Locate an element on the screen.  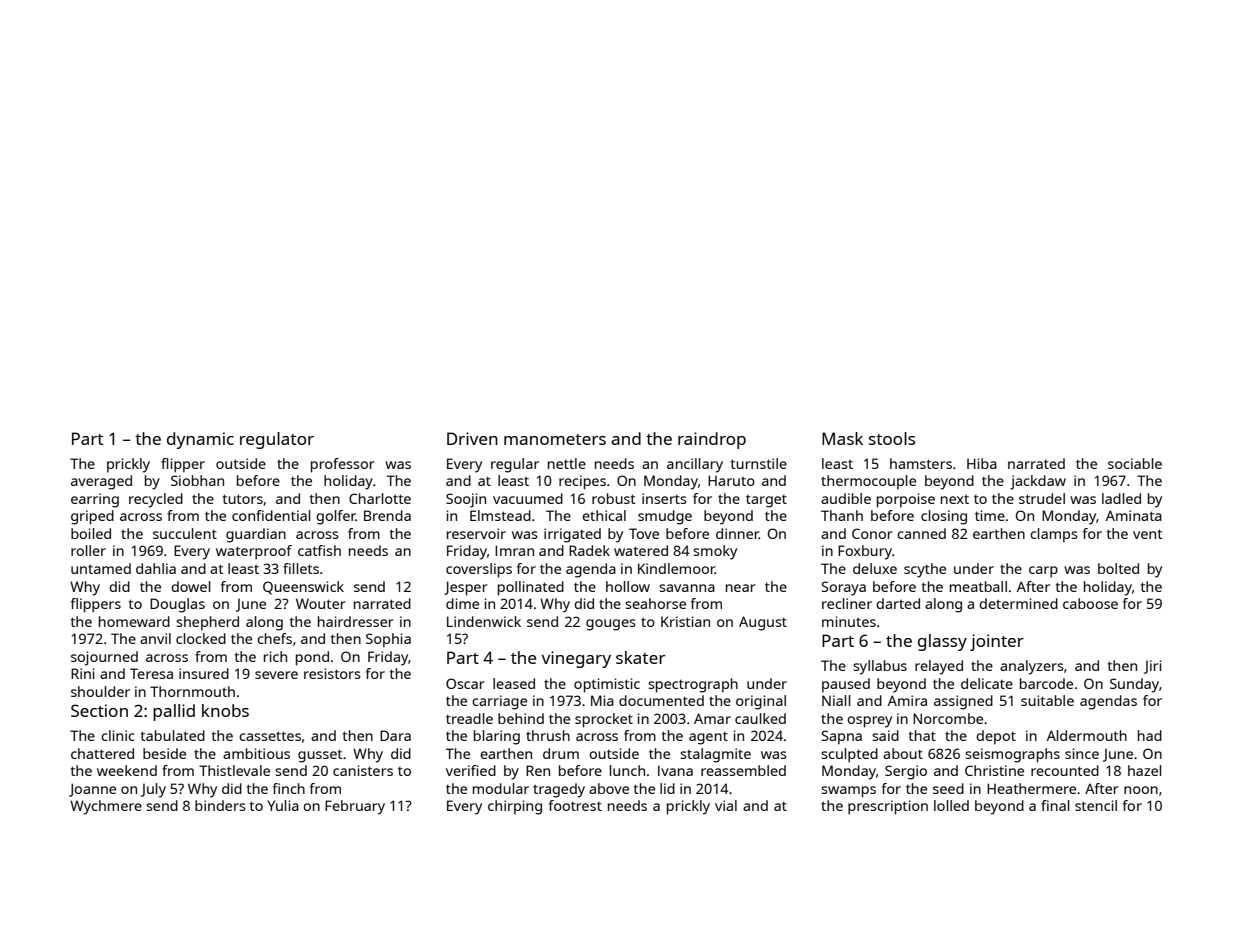
vent is located at coordinates (1148, 534).
